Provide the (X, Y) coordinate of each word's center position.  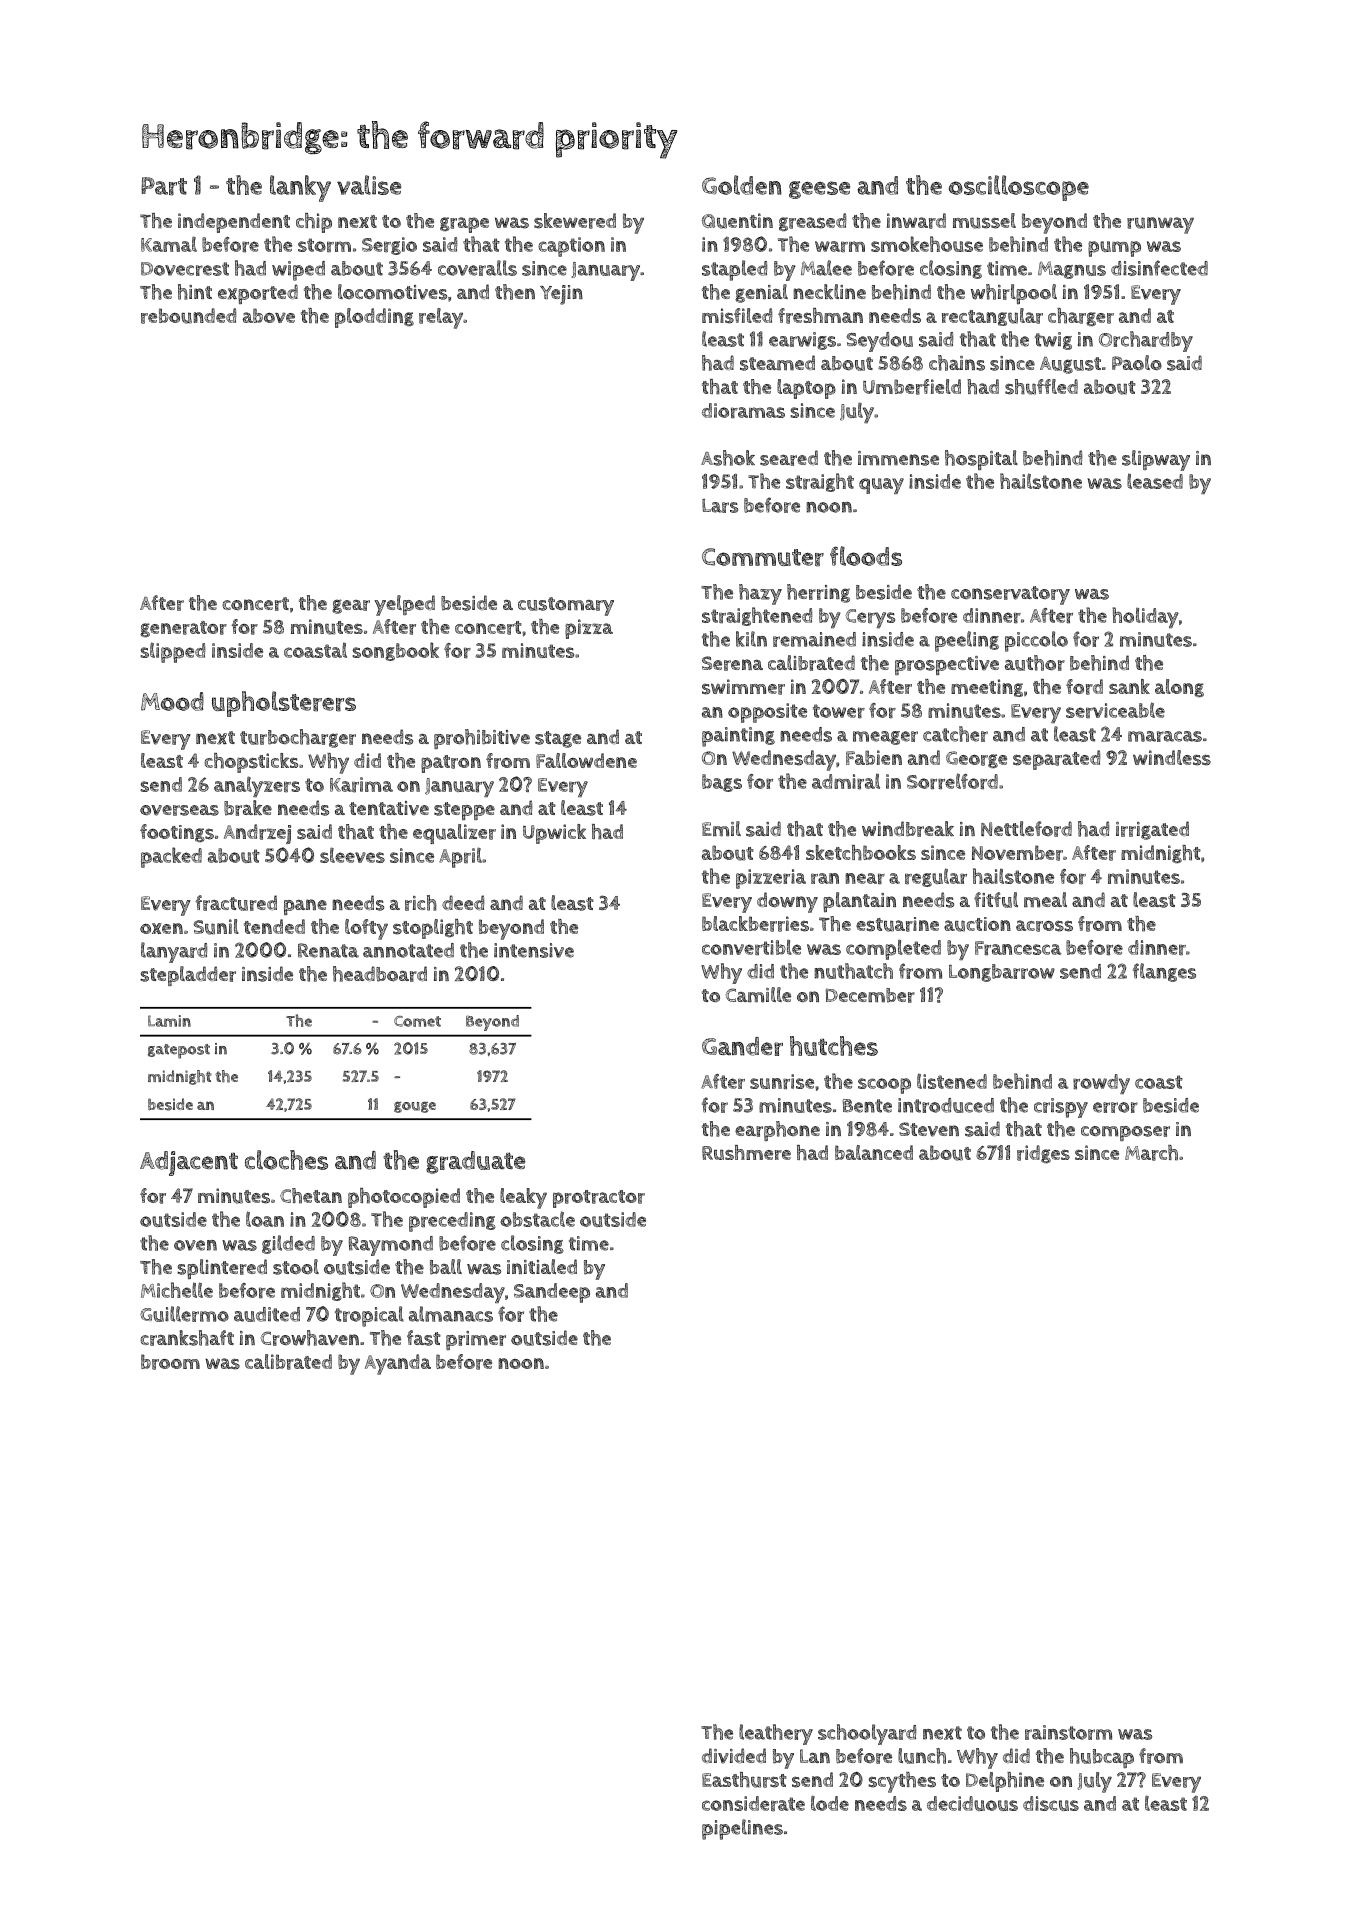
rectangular (992, 317)
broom (170, 1362)
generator (183, 629)
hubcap (1102, 1758)
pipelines (742, 1829)
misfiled (737, 316)
